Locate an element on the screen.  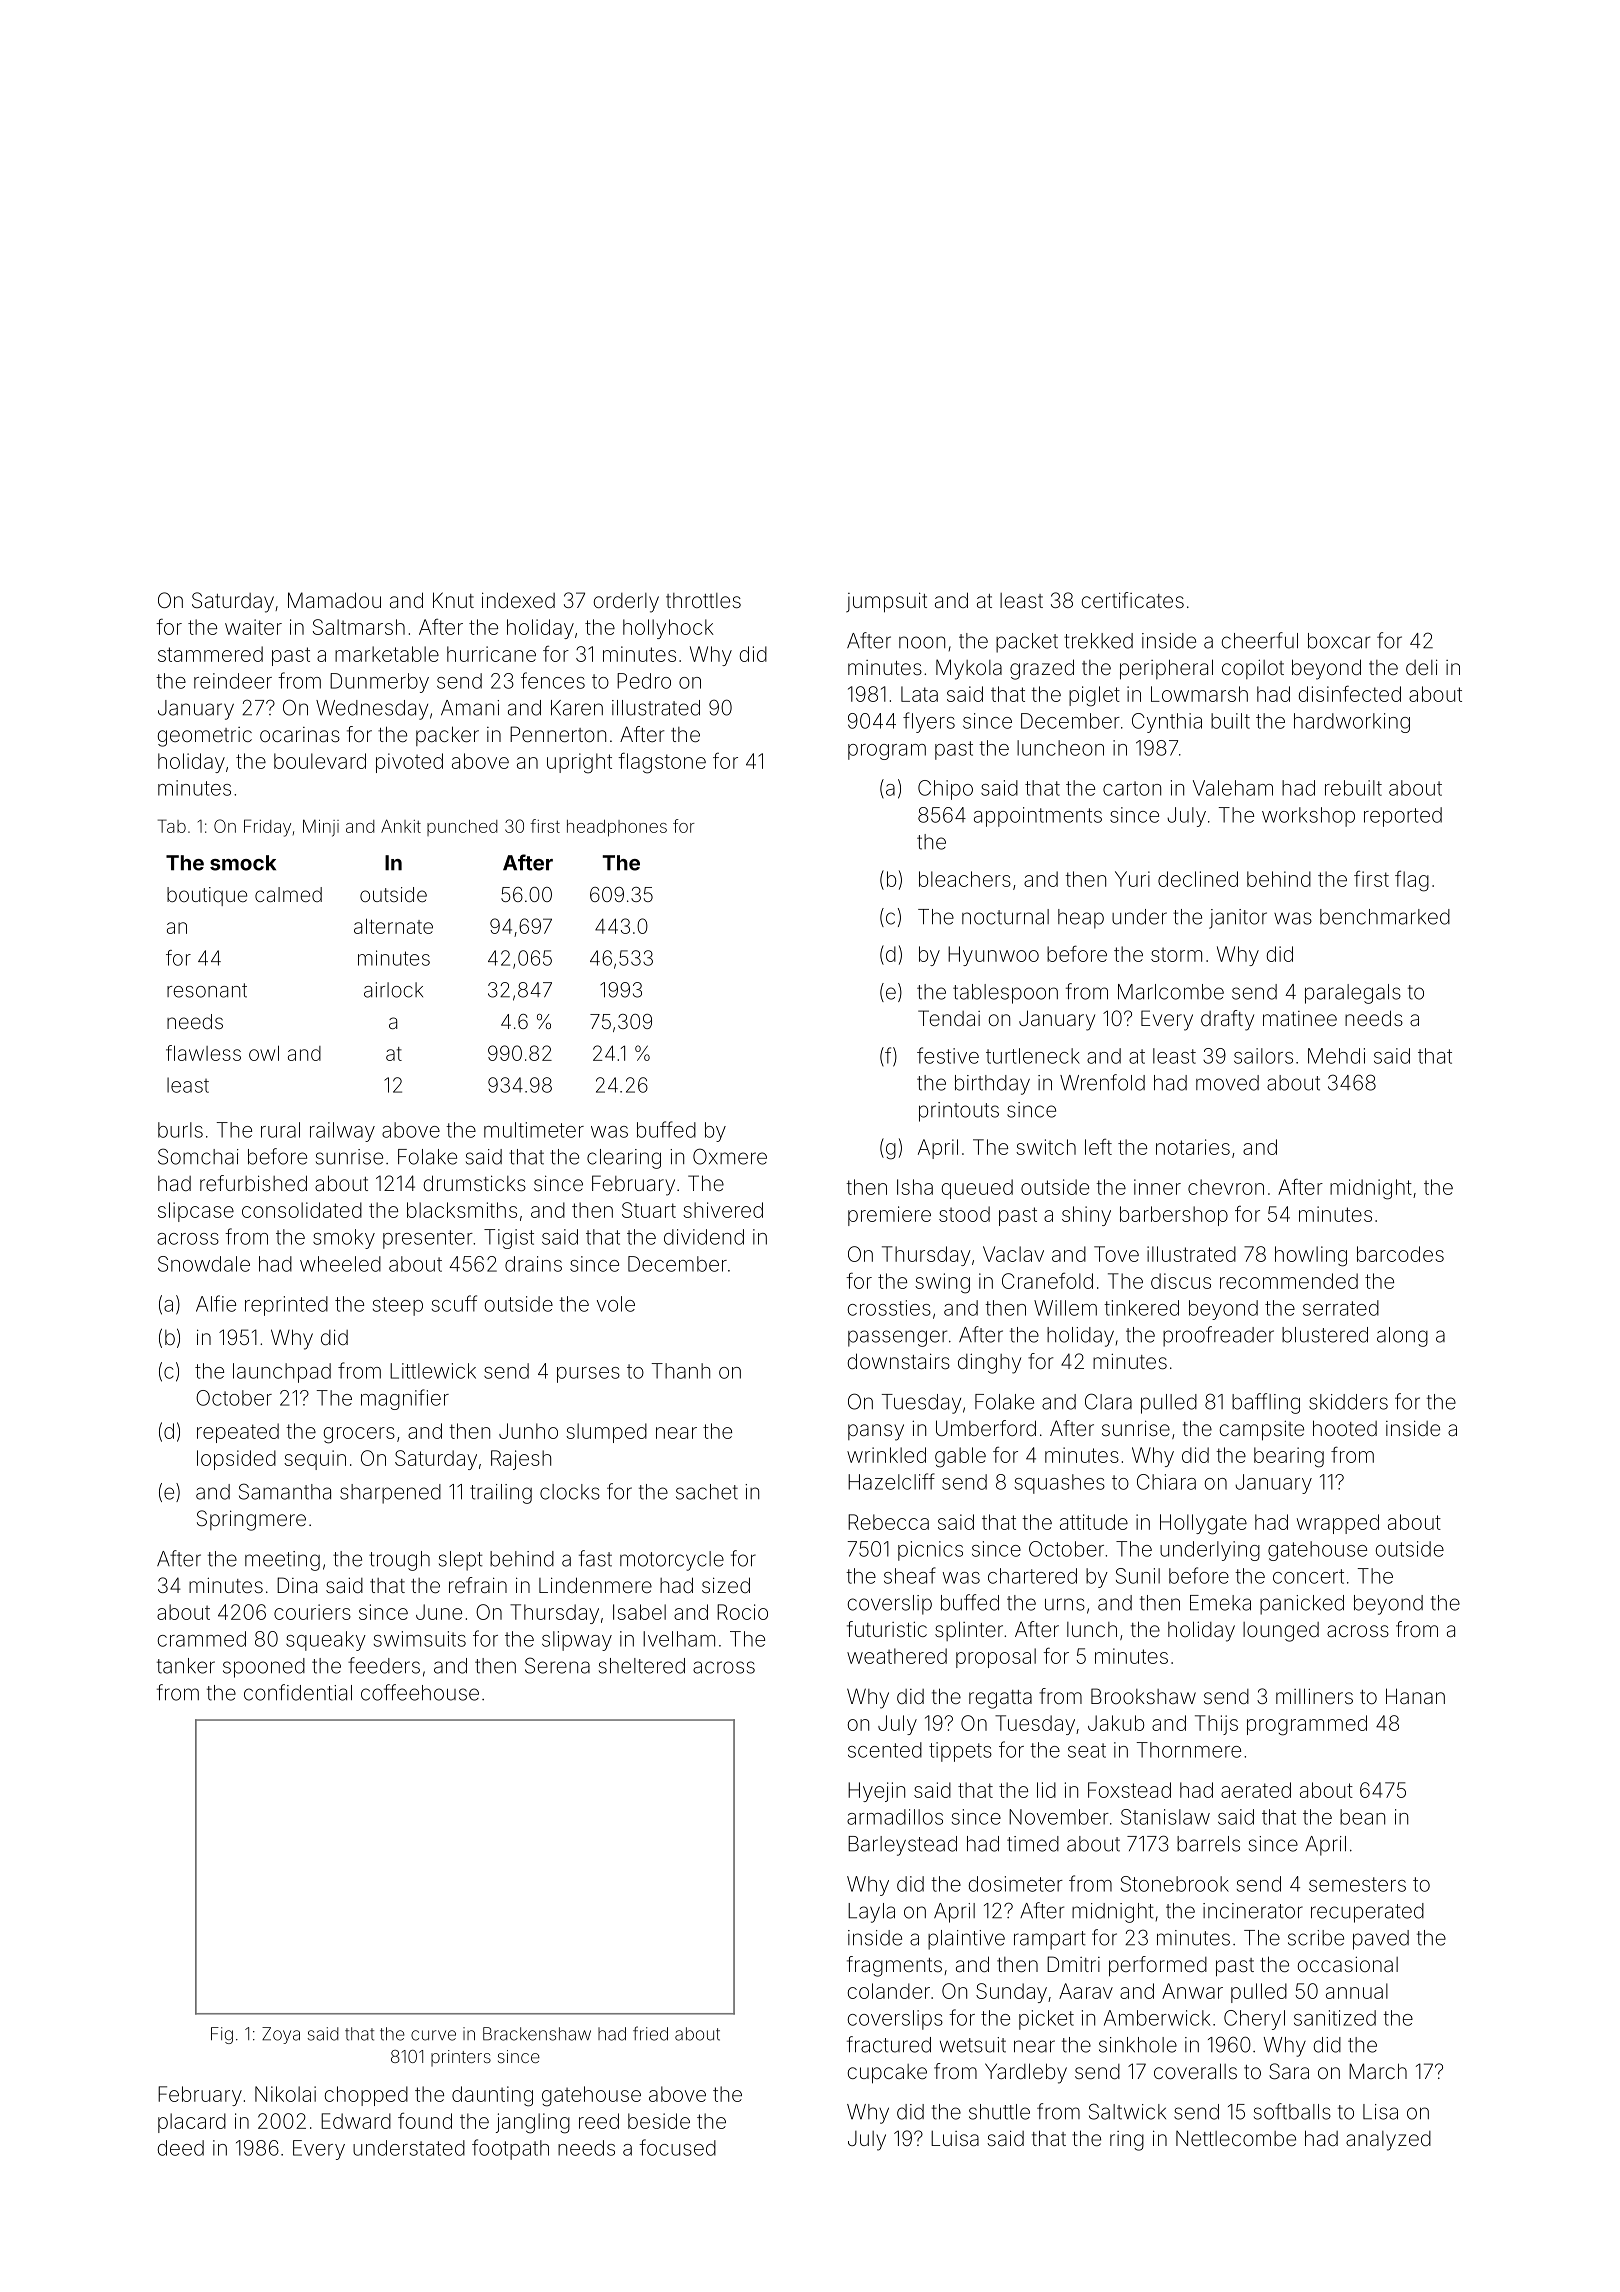
skidders is located at coordinates (1348, 1402).
